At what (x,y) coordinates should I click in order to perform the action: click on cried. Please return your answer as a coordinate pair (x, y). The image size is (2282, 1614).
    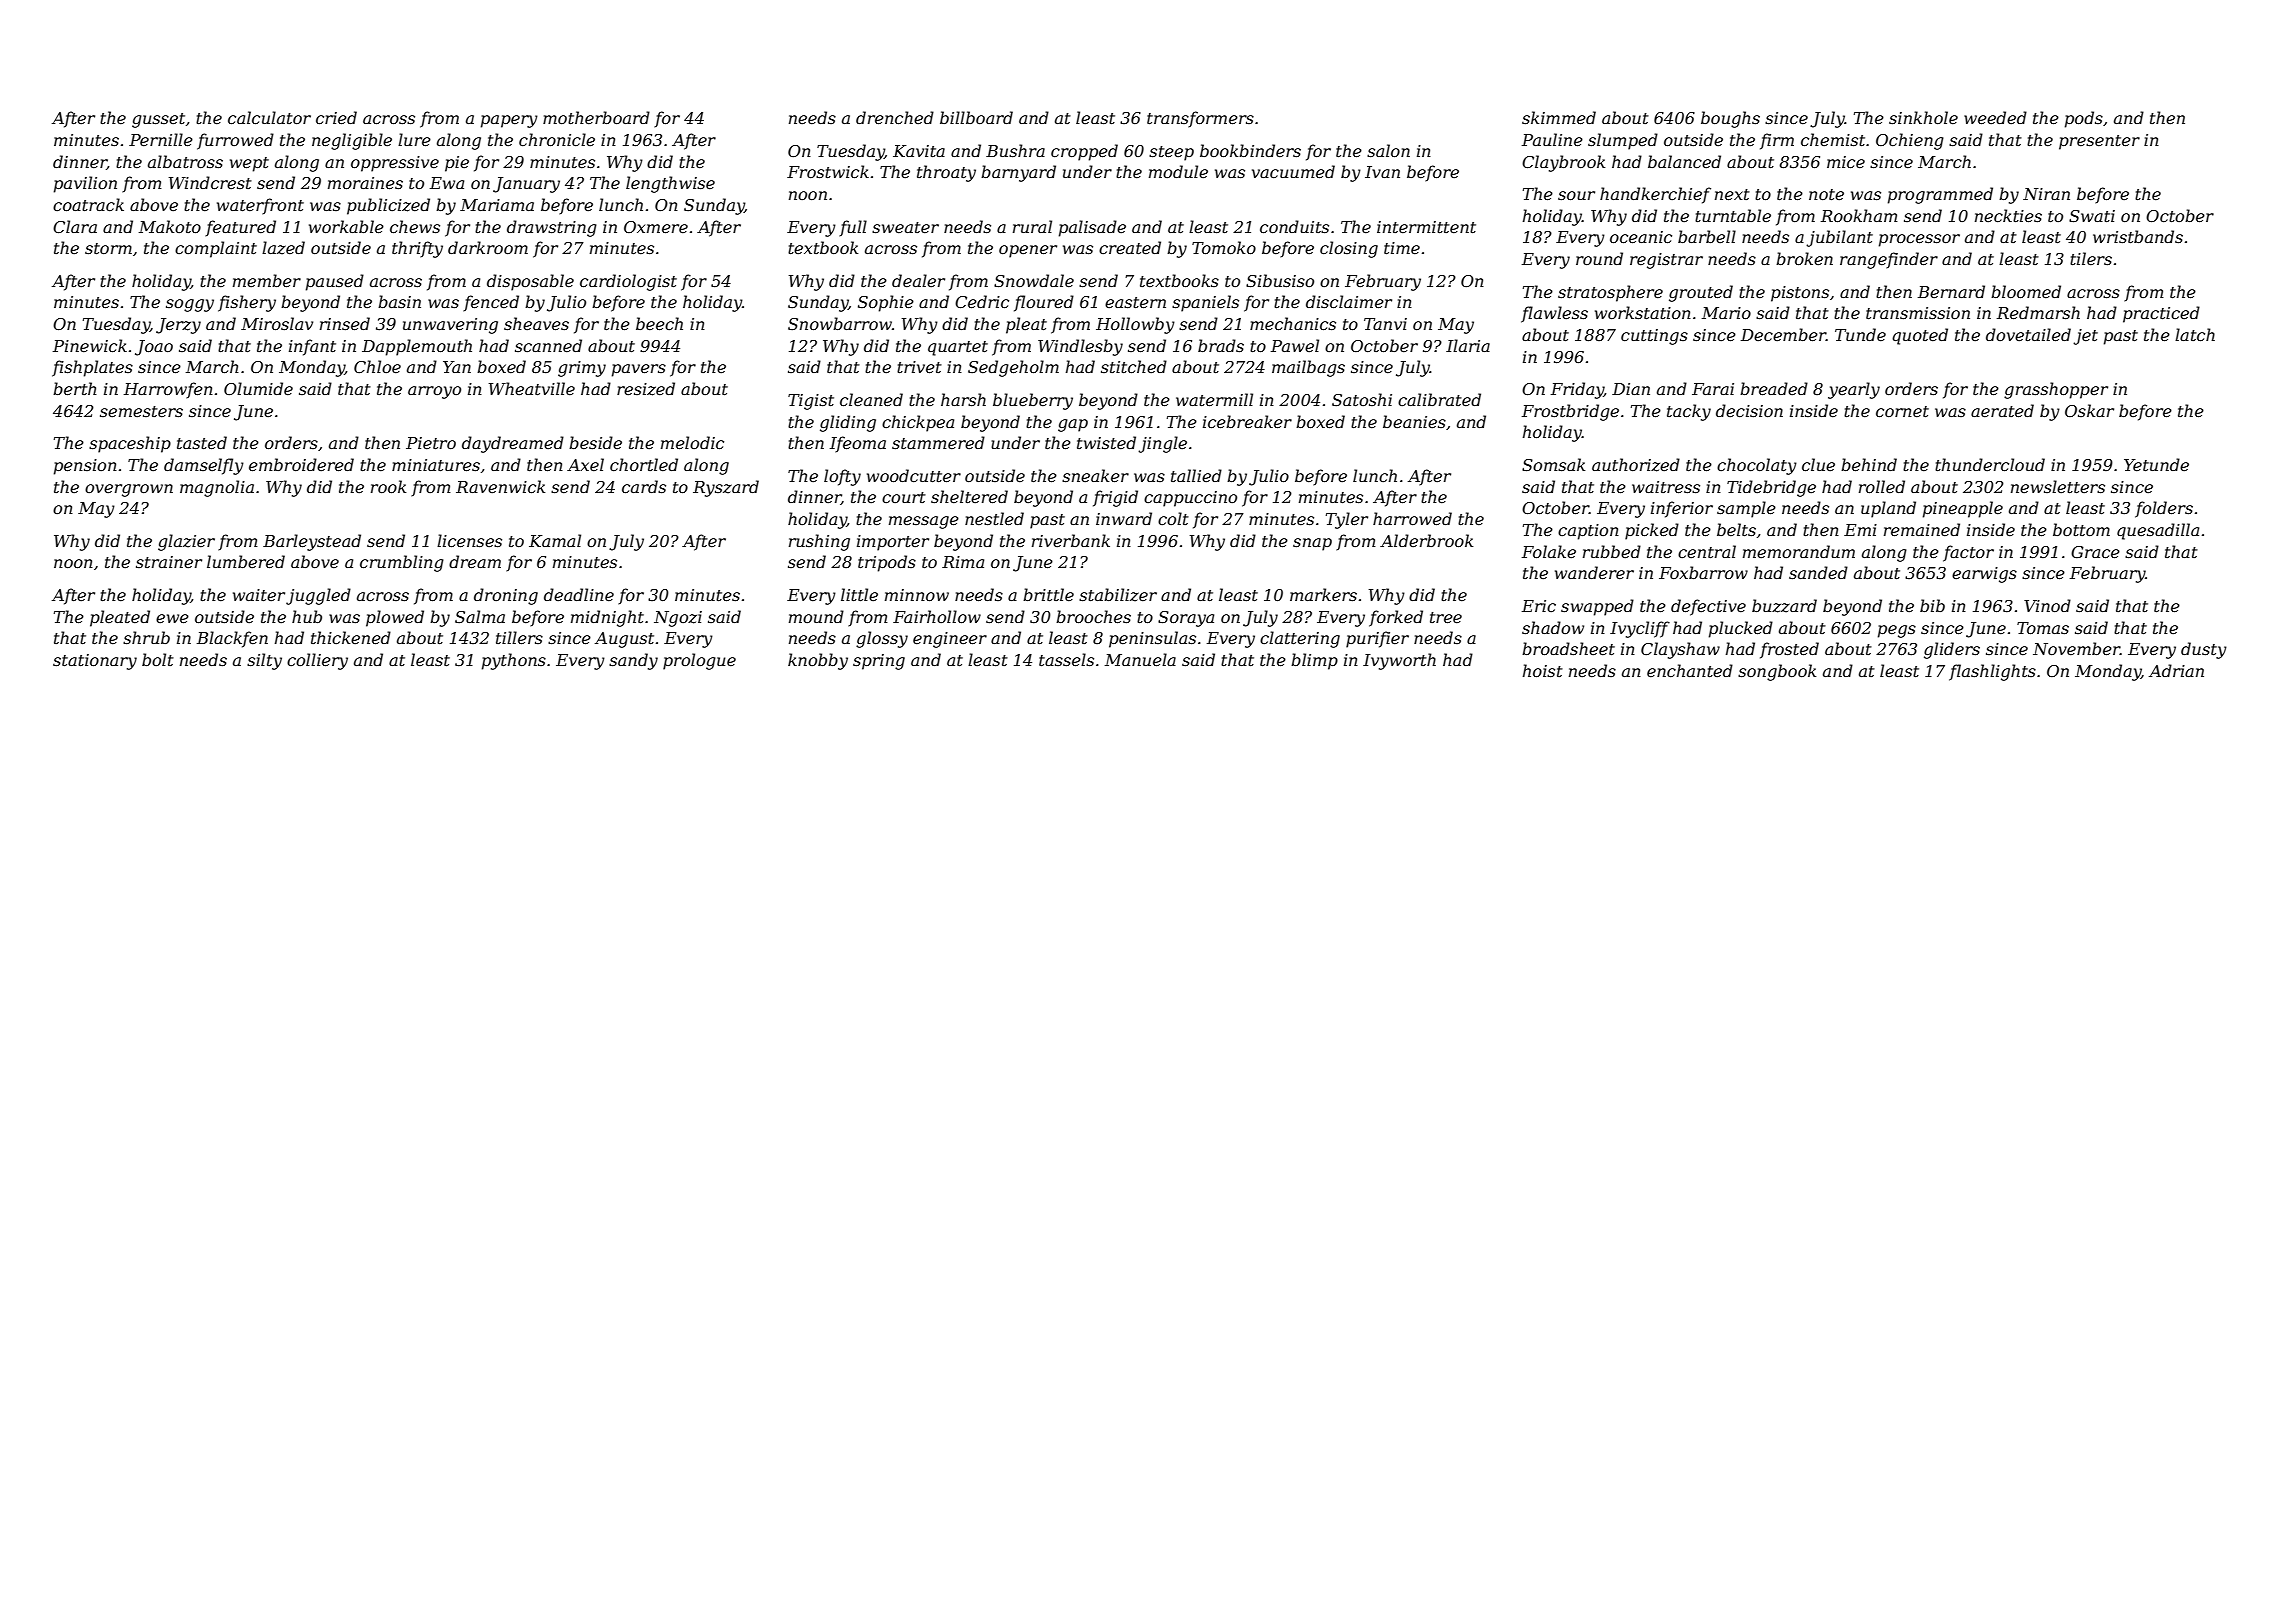
    Looking at the image, I should click on (336, 117).
